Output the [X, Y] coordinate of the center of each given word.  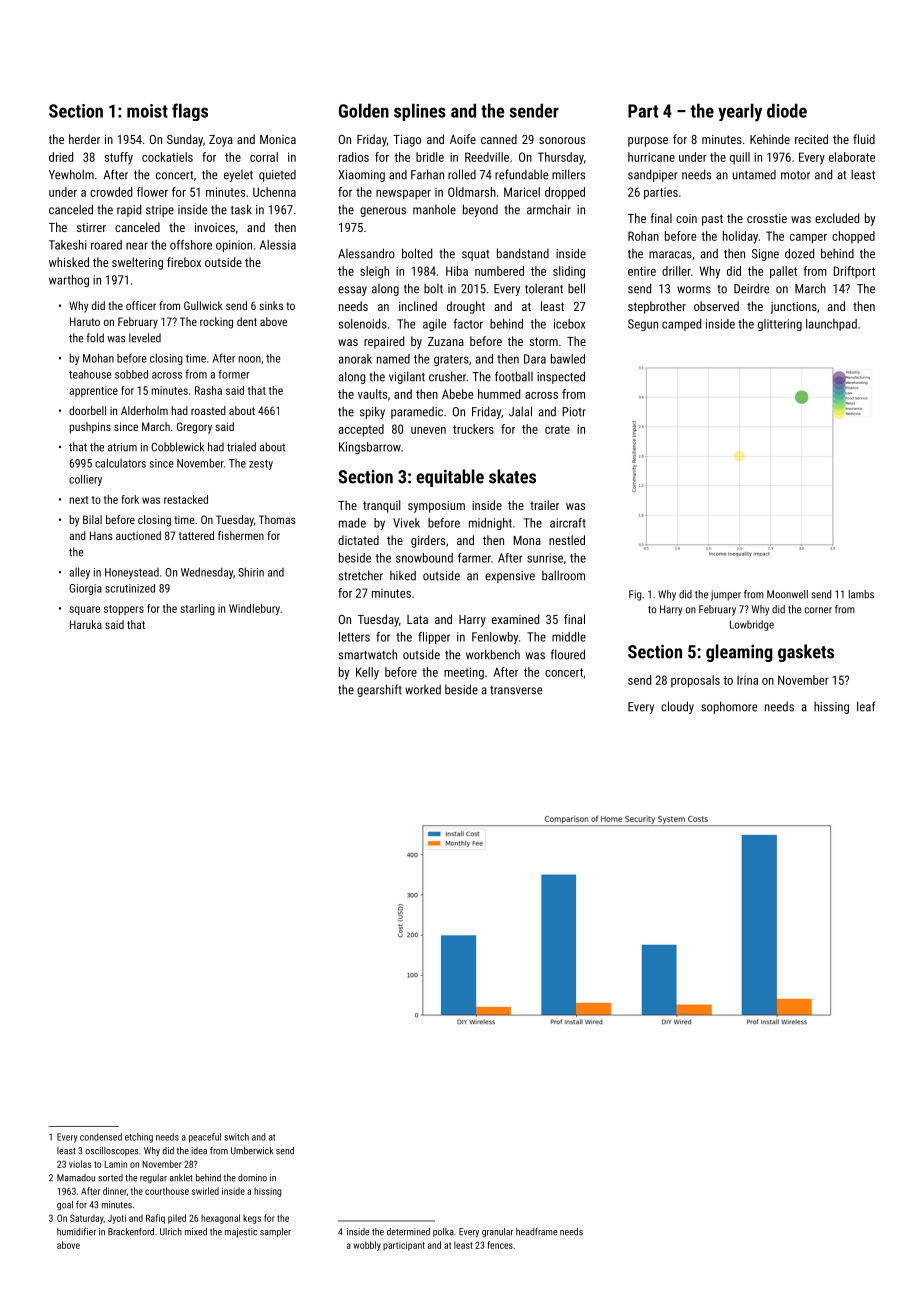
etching [139, 1138]
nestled [567, 540]
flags [190, 112]
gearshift [379, 690]
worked [423, 689]
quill [740, 158]
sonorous [562, 140]
